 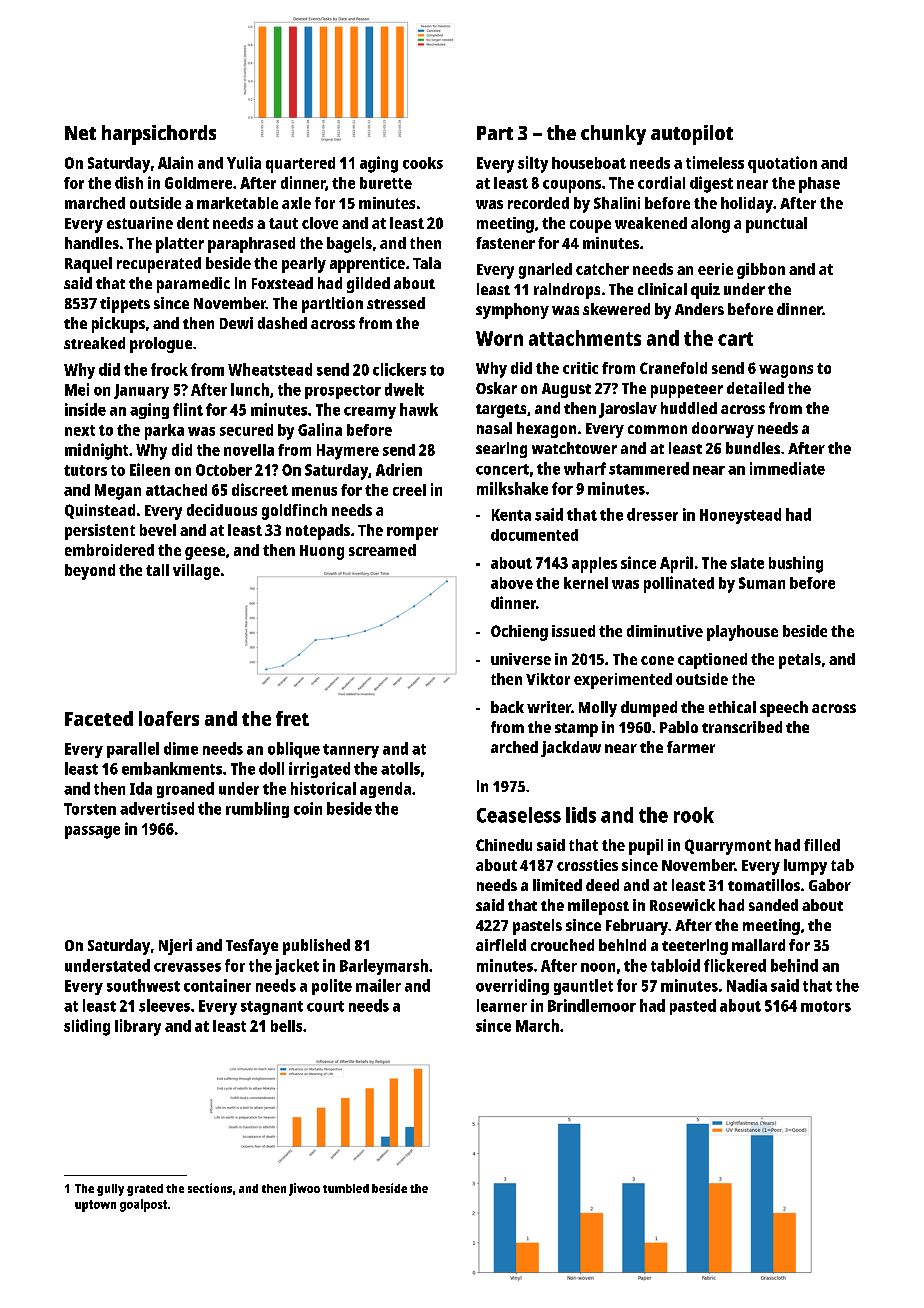 I want to click on autopilot, so click(x=692, y=135).
